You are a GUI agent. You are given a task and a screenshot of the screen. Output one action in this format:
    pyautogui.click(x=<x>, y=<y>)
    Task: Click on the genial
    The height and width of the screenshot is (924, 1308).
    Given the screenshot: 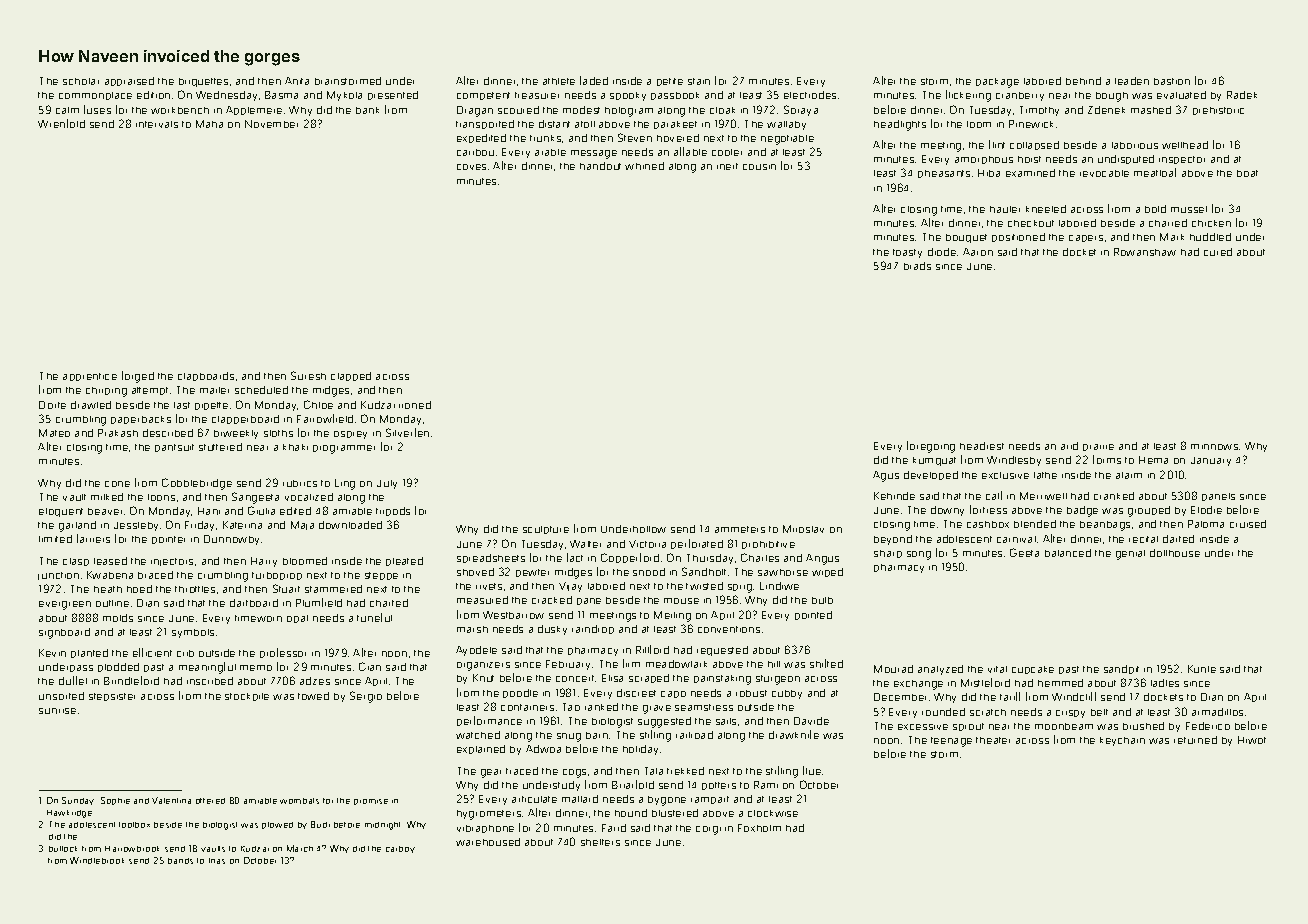 What is the action you would take?
    pyautogui.click(x=1130, y=555)
